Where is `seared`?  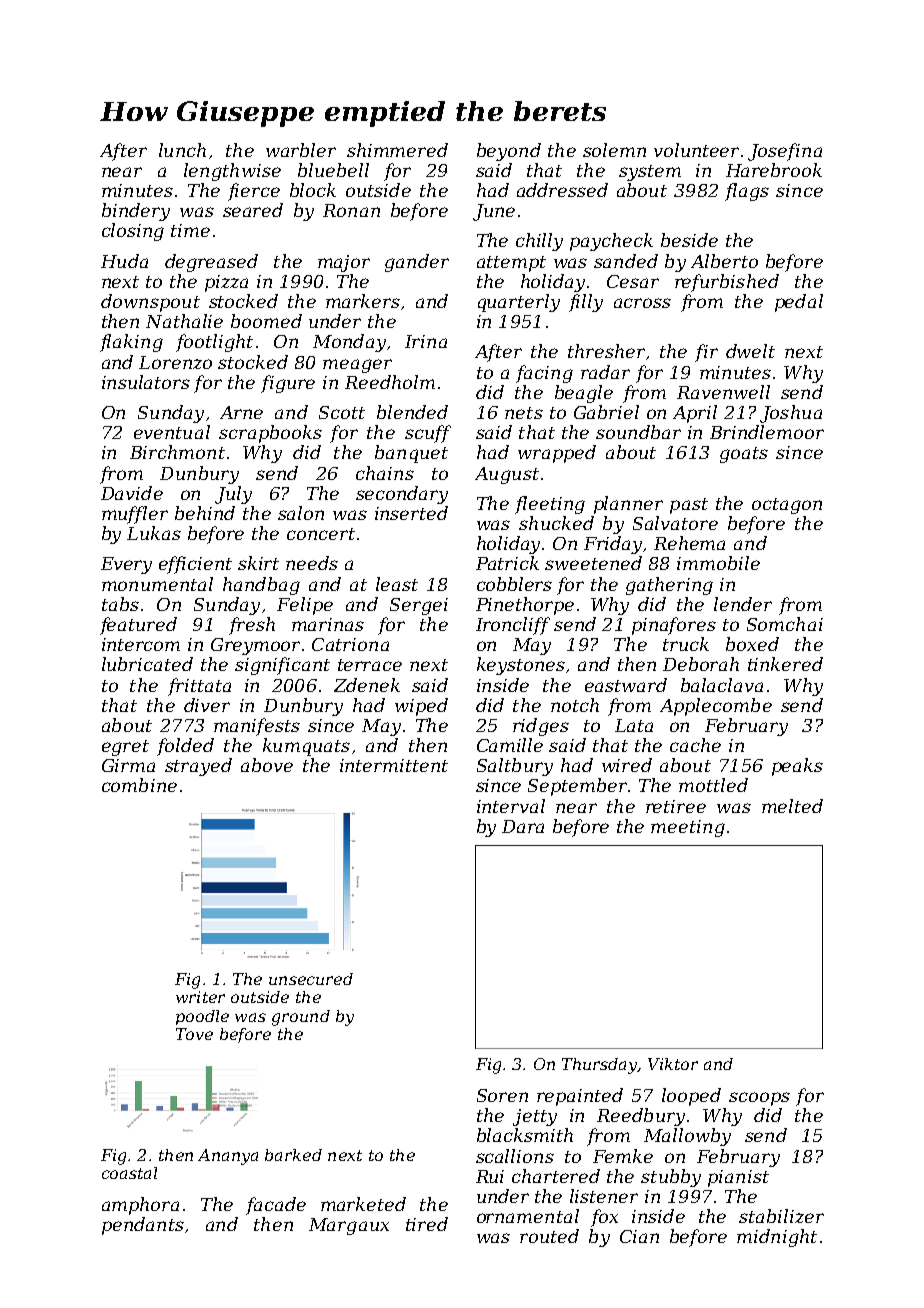
seared is located at coordinates (253, 210).
